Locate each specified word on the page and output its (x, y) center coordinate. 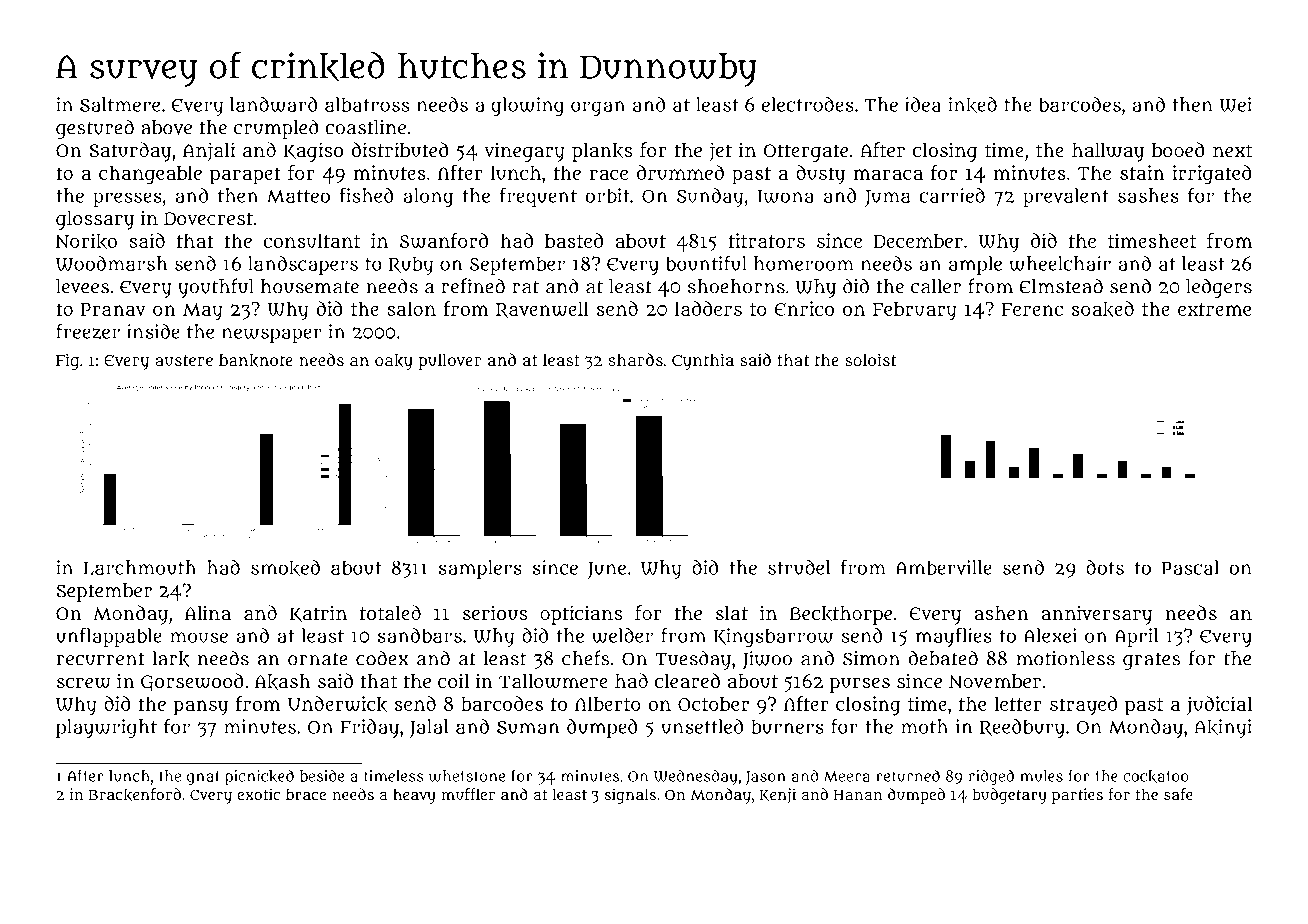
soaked (1103, 309)
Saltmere (120, 104)
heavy (414, 796)
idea (923, 104)
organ (598, 109)
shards (636, 359)
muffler (468, 794)
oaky (394, 362)
